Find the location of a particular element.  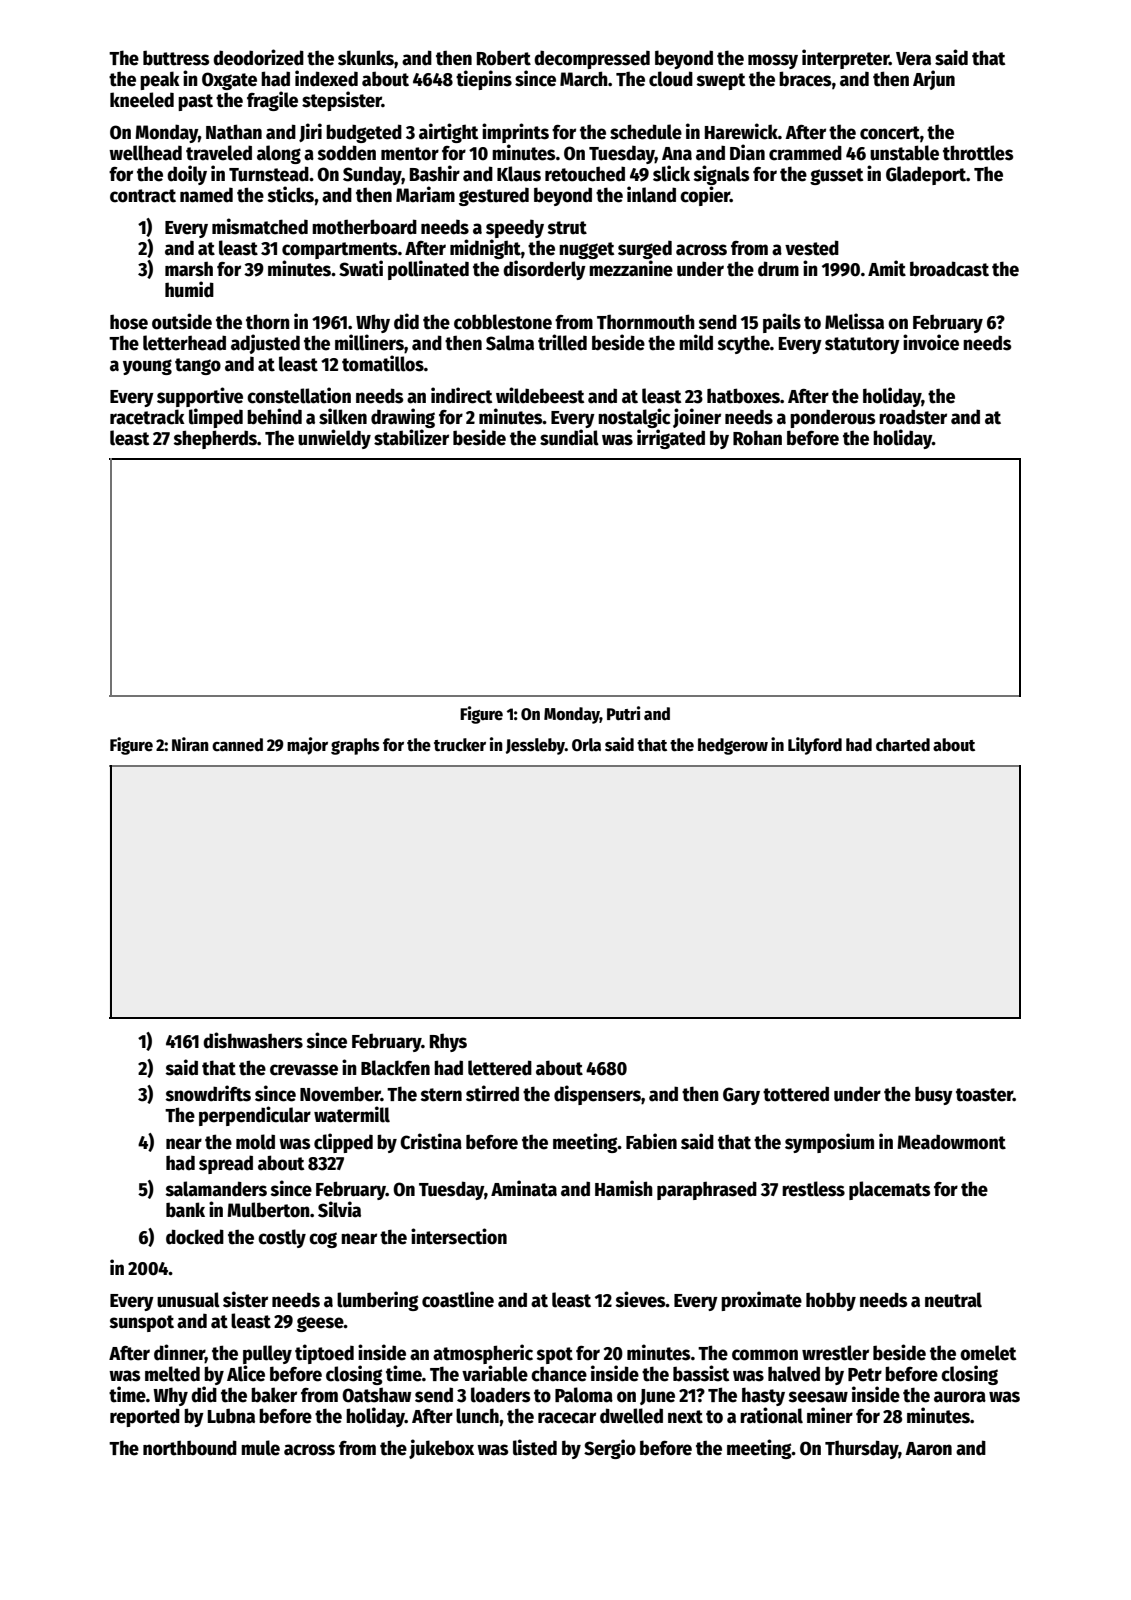

wildebeest is located at coordinates (540, 395).
